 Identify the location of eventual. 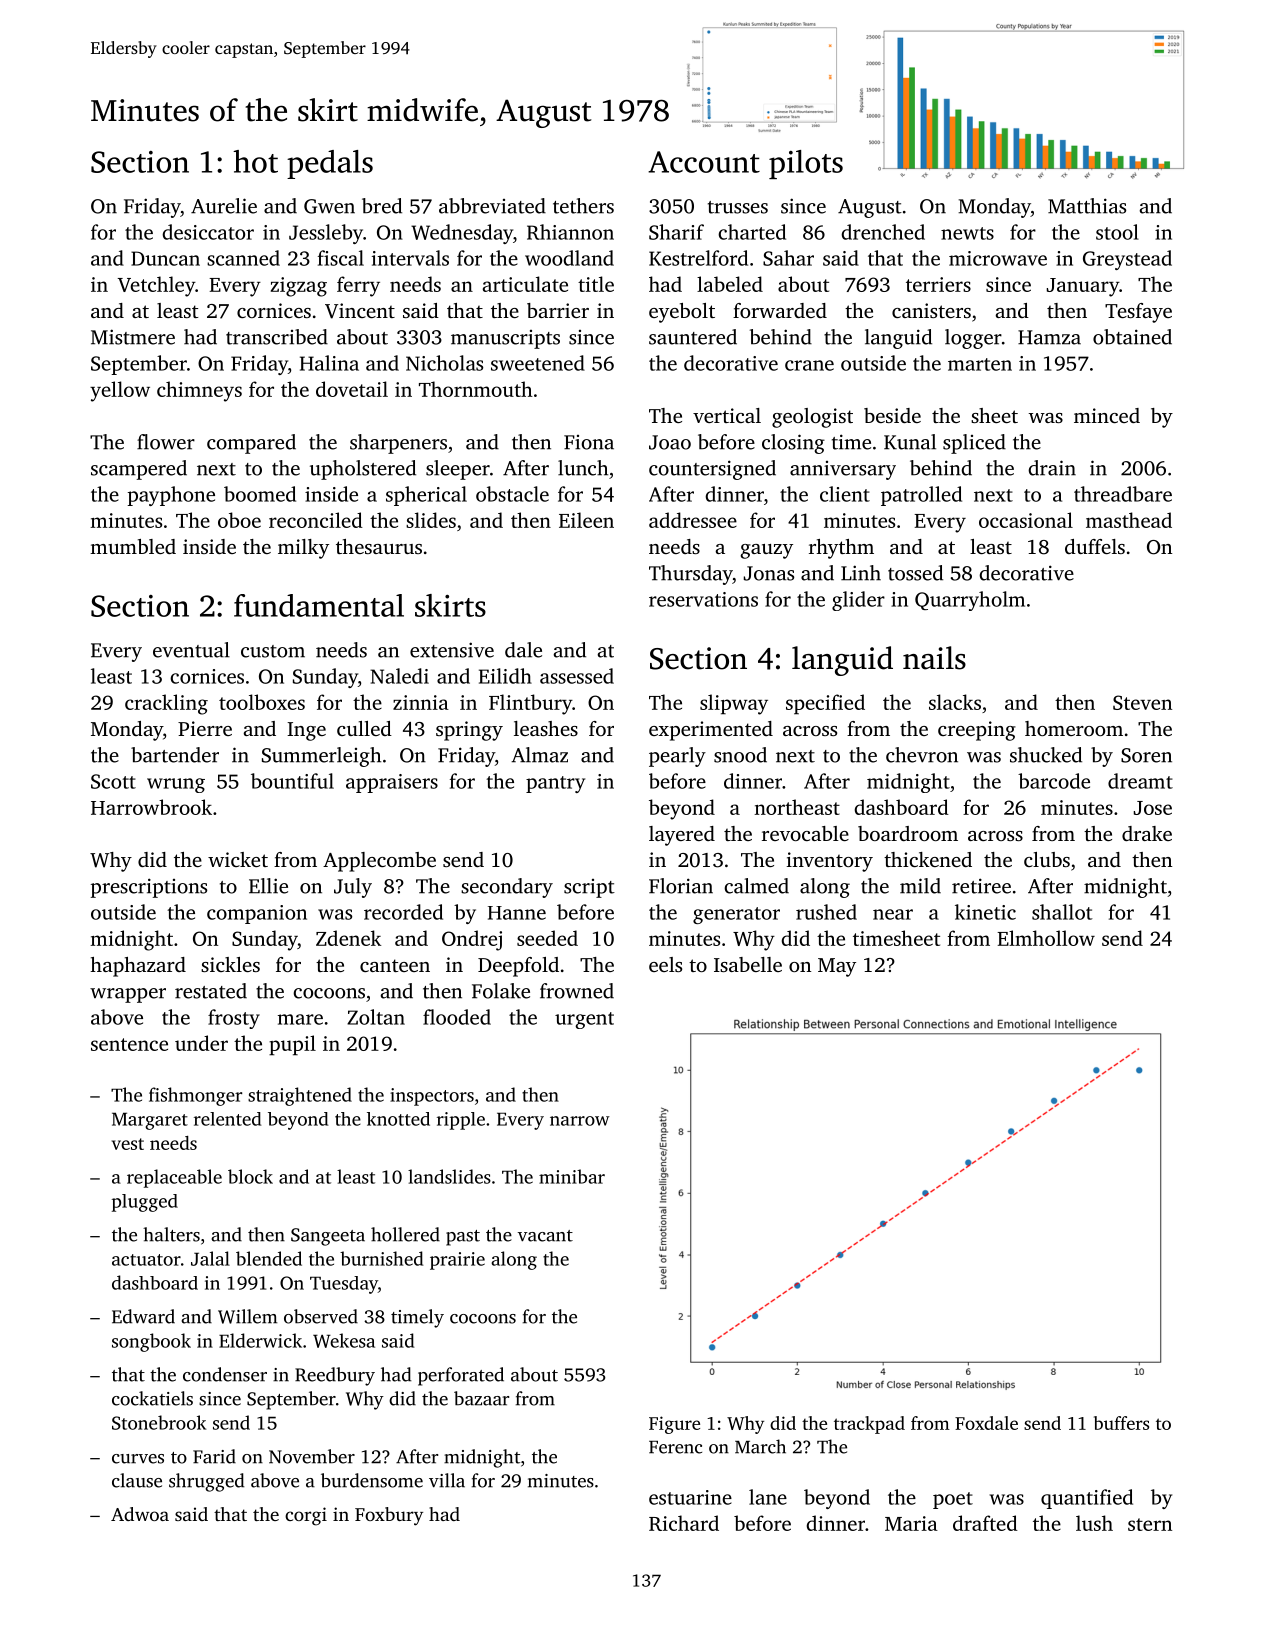
(191, 650).
